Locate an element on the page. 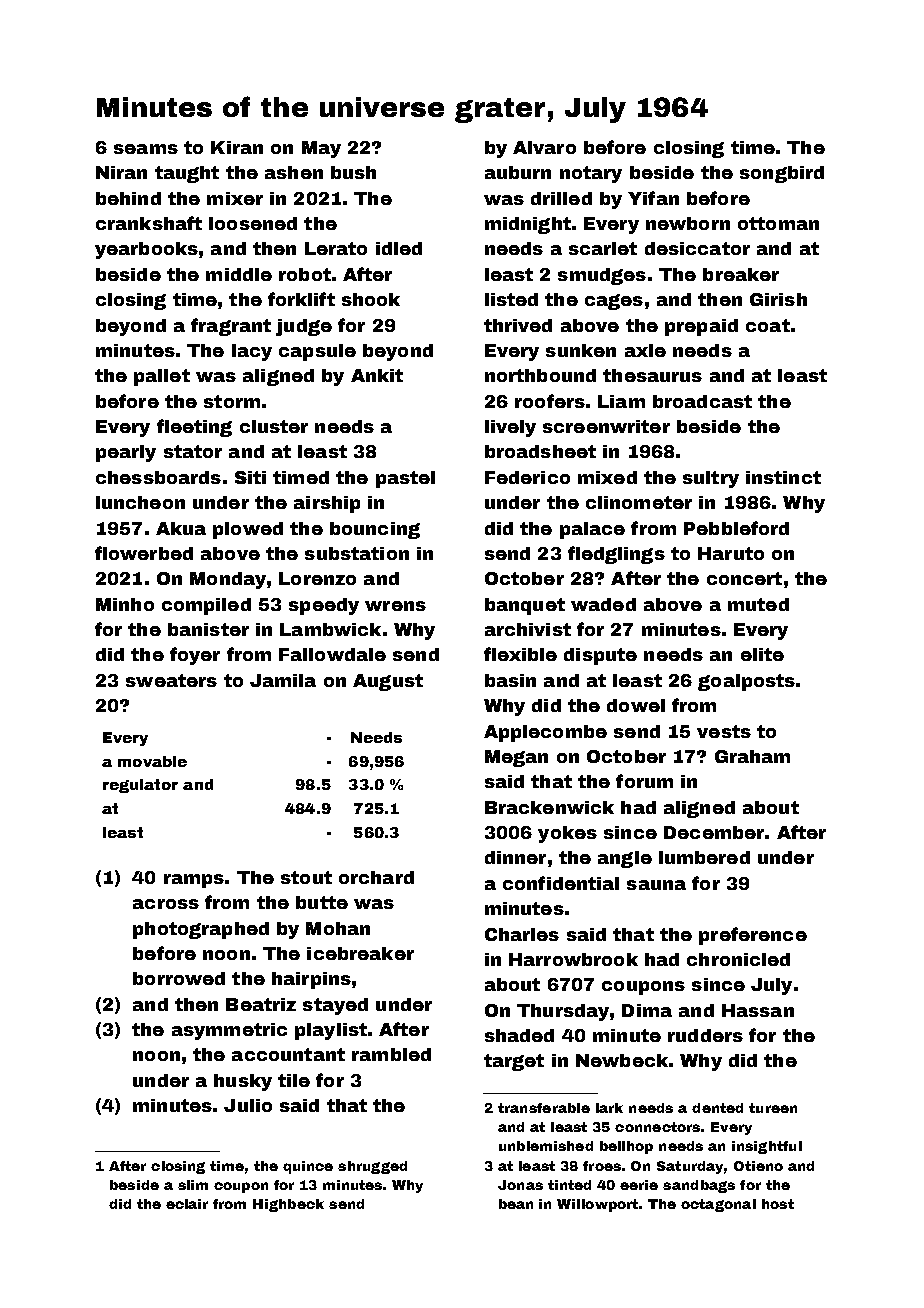  Highbeck is located at coordinates (288, 1205).
